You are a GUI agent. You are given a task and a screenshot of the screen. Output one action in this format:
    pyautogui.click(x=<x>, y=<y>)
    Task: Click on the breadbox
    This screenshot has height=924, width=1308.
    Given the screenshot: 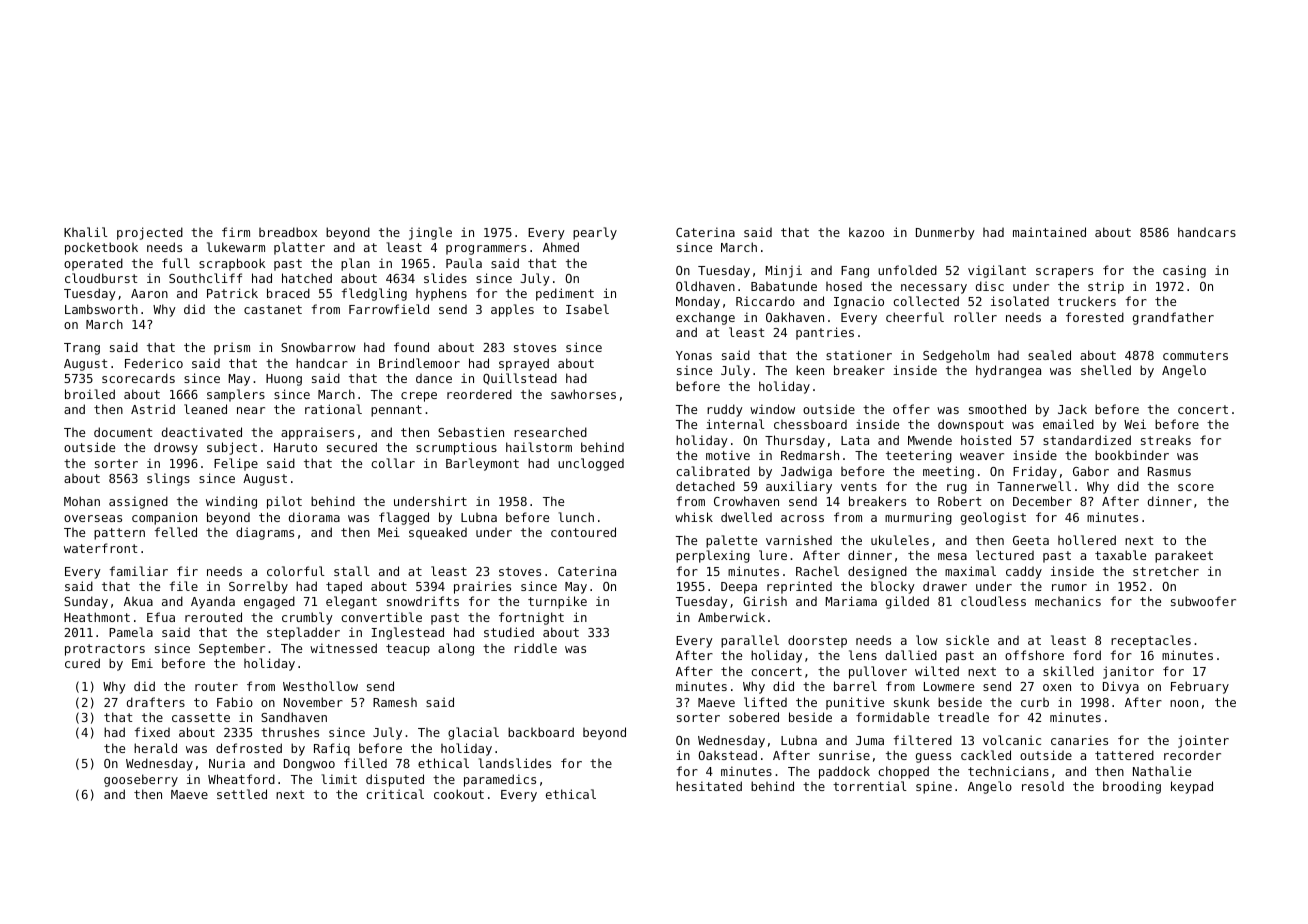 What is the action you would take?
    pyautogui.click(x=288, y=232)
